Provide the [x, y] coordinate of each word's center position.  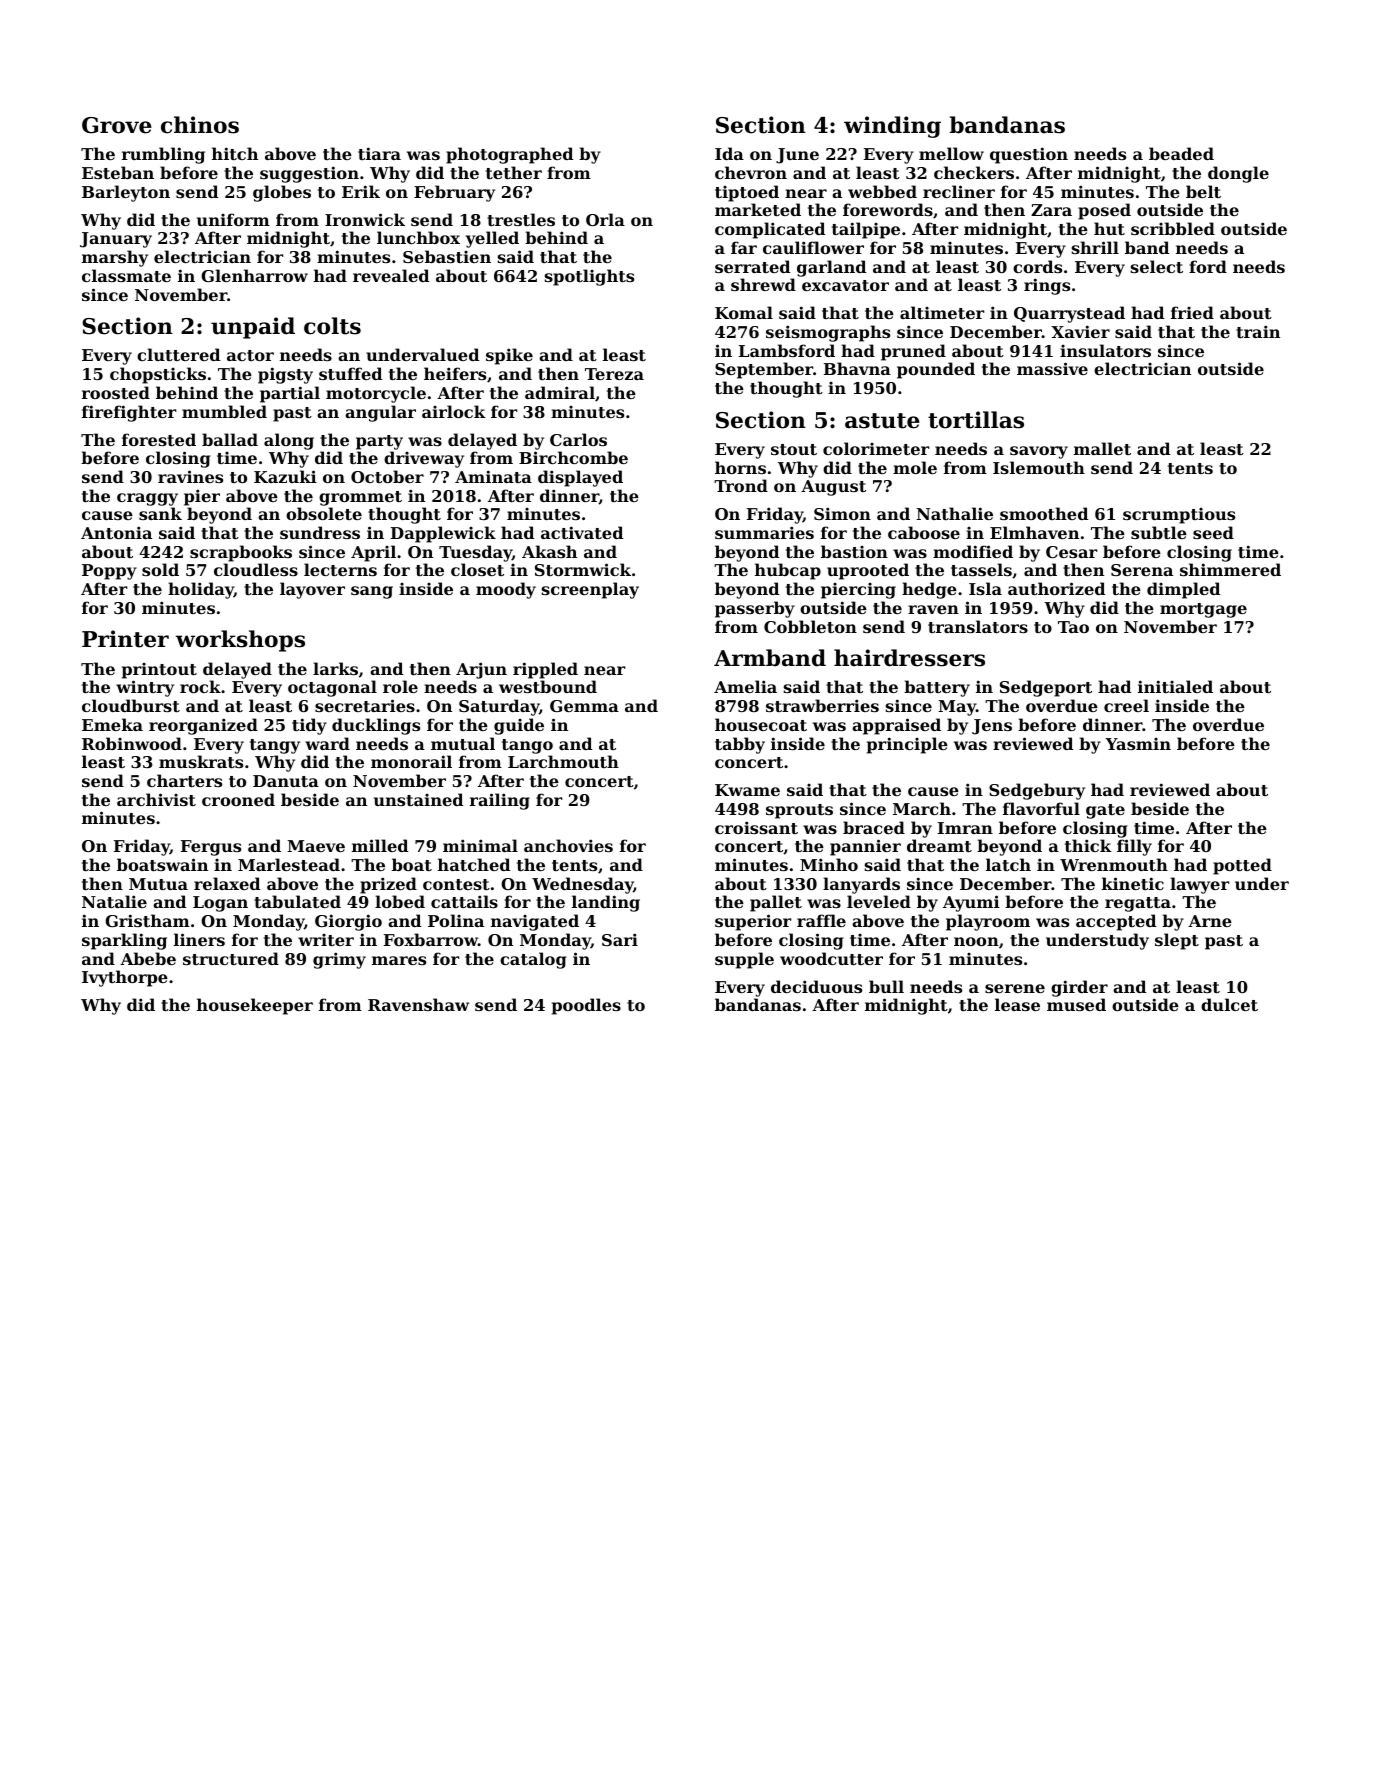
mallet [1102, 448]
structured [231, 958]
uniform [233, 219]
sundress [320, 532]
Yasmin [1138, 744]
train [1258, 331]
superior [753, 922]
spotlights [589, 277]
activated [582, 532]
